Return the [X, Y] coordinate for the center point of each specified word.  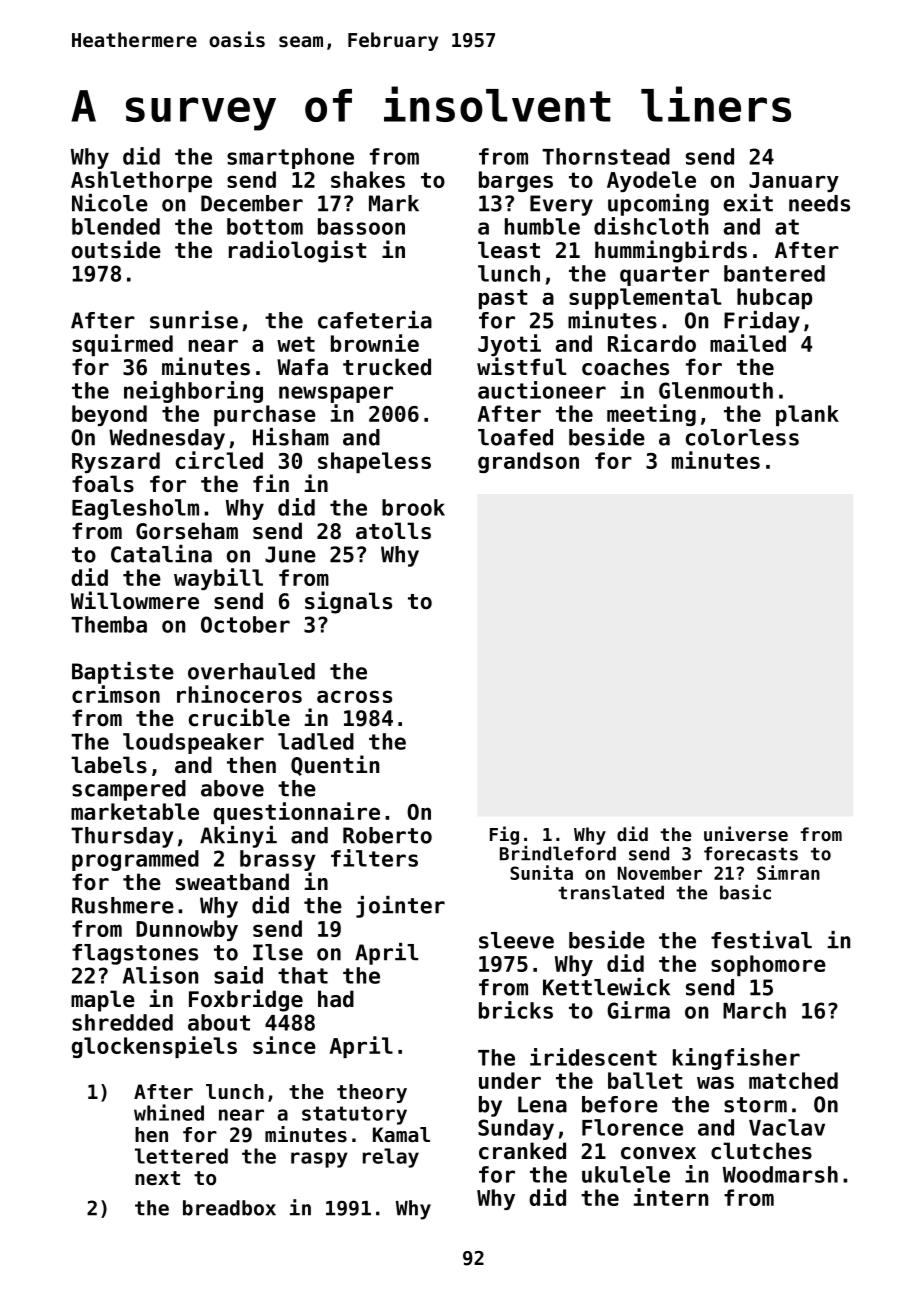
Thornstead [606, 156]
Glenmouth [716, 390]
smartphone [290, 158]
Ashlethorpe [141, 181]
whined [169, 1112]
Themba [109, 624]
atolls [393, 531]
